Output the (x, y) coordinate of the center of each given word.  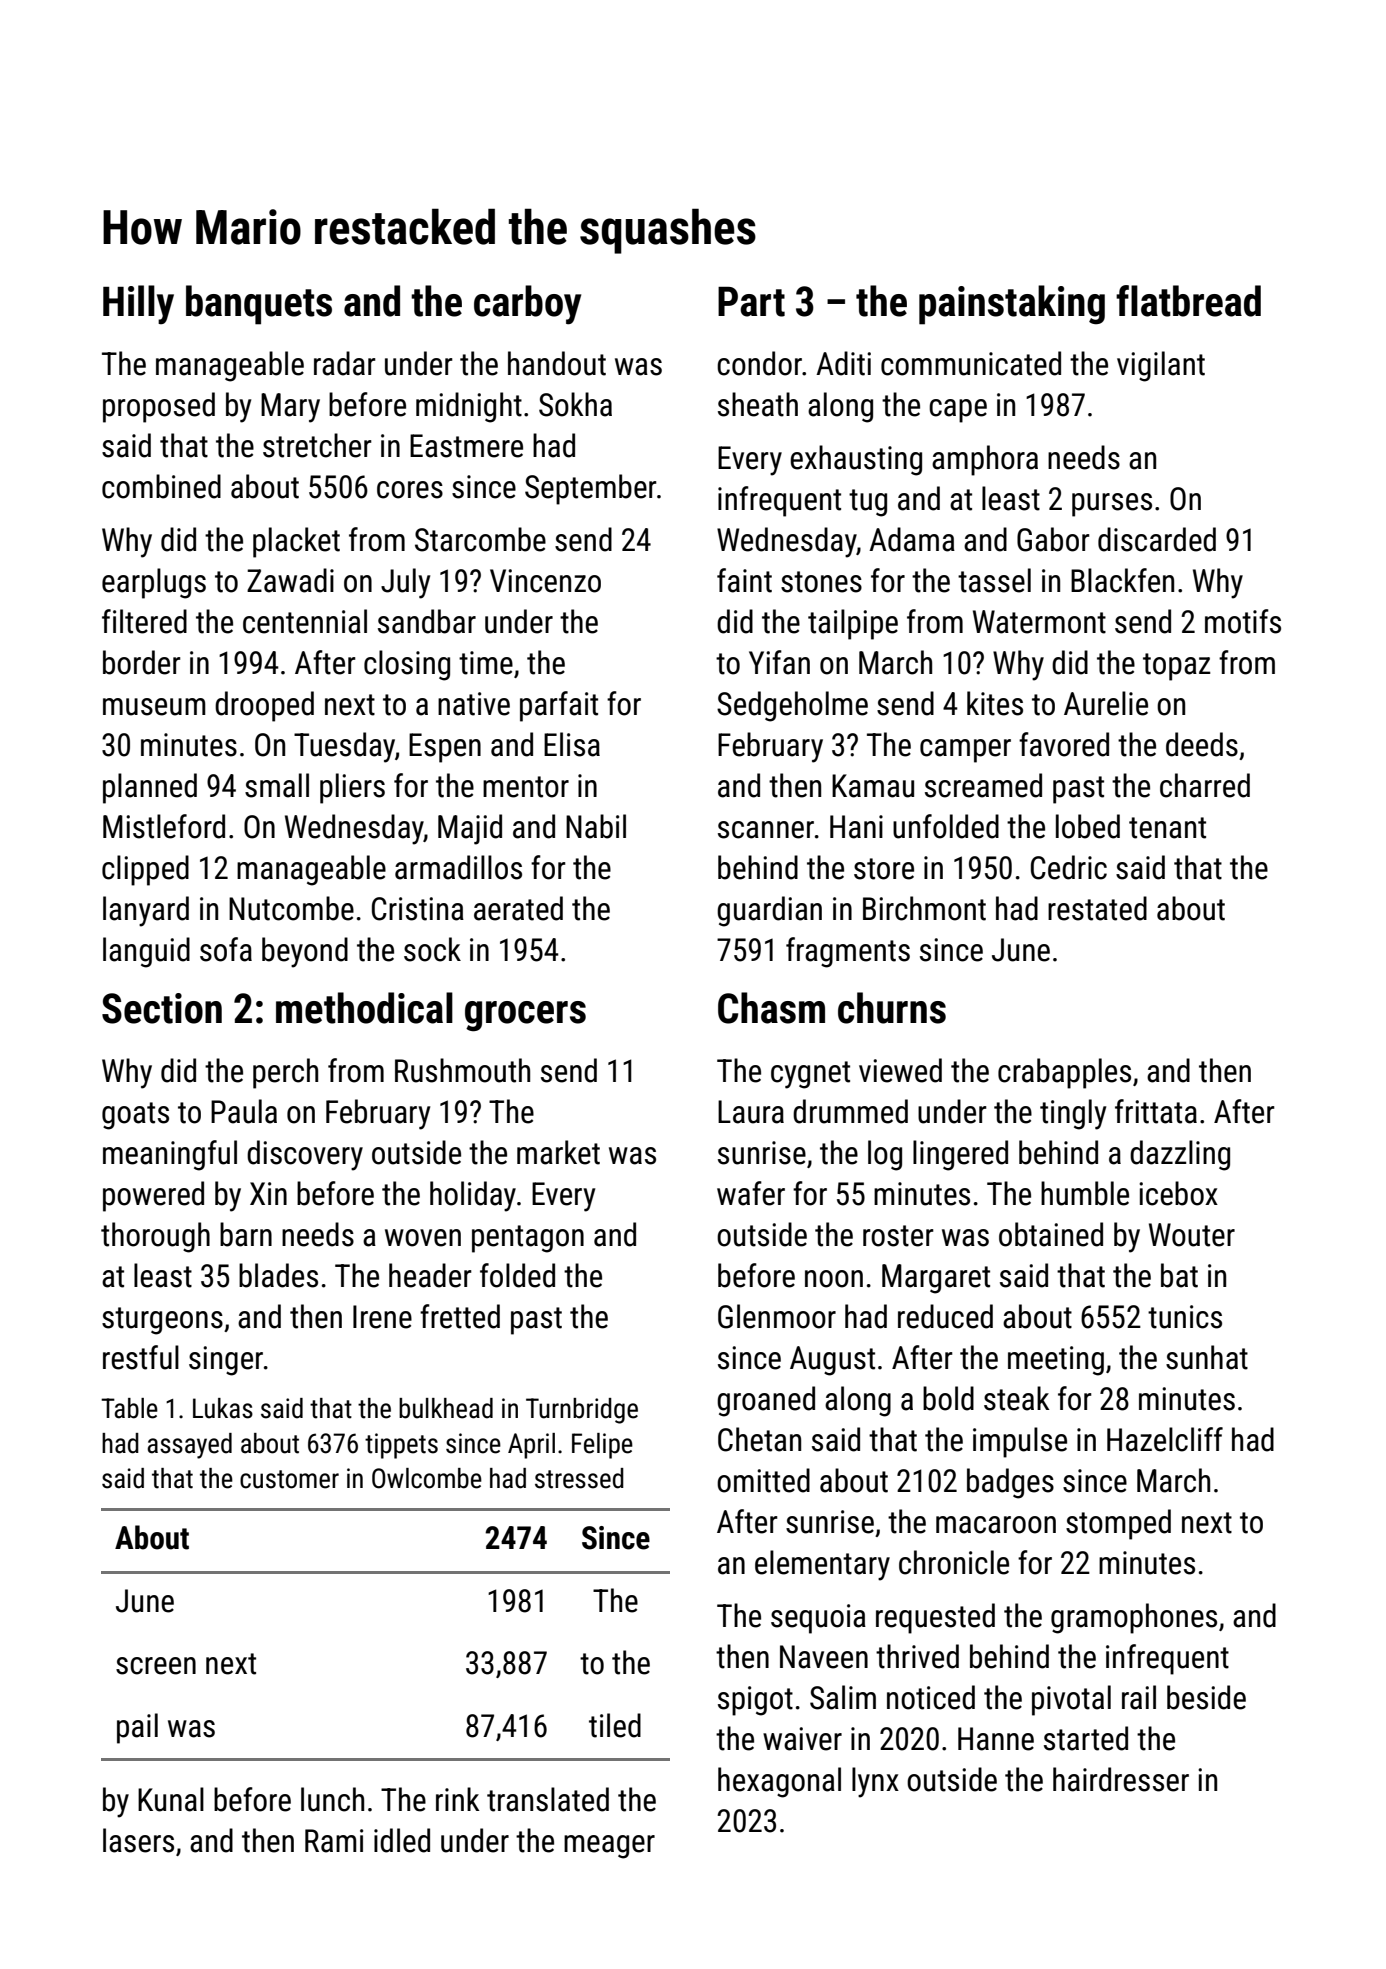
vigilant (1161, 366)
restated (1097, 908)
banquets (259, 305)
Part (751, 302)
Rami (334, 1841)
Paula (244, 1111)
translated (548, 1799)
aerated (518, 908)
